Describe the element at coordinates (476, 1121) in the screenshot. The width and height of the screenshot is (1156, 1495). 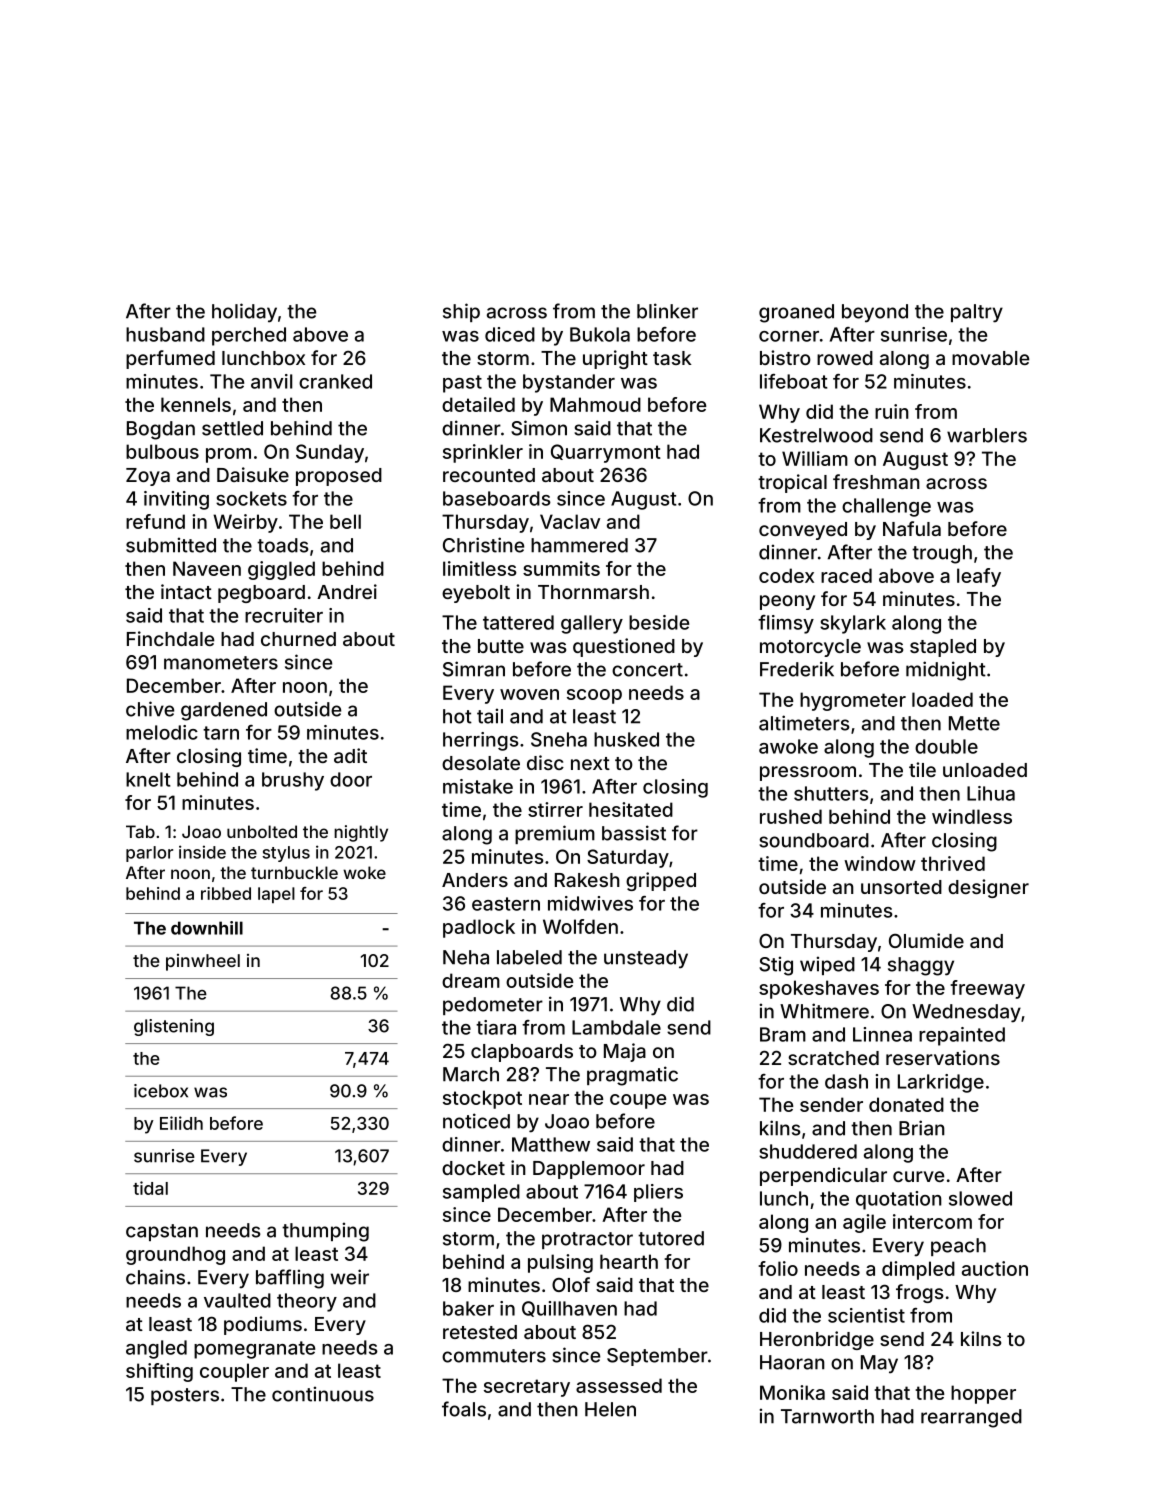
I see `noticed` at that location.
